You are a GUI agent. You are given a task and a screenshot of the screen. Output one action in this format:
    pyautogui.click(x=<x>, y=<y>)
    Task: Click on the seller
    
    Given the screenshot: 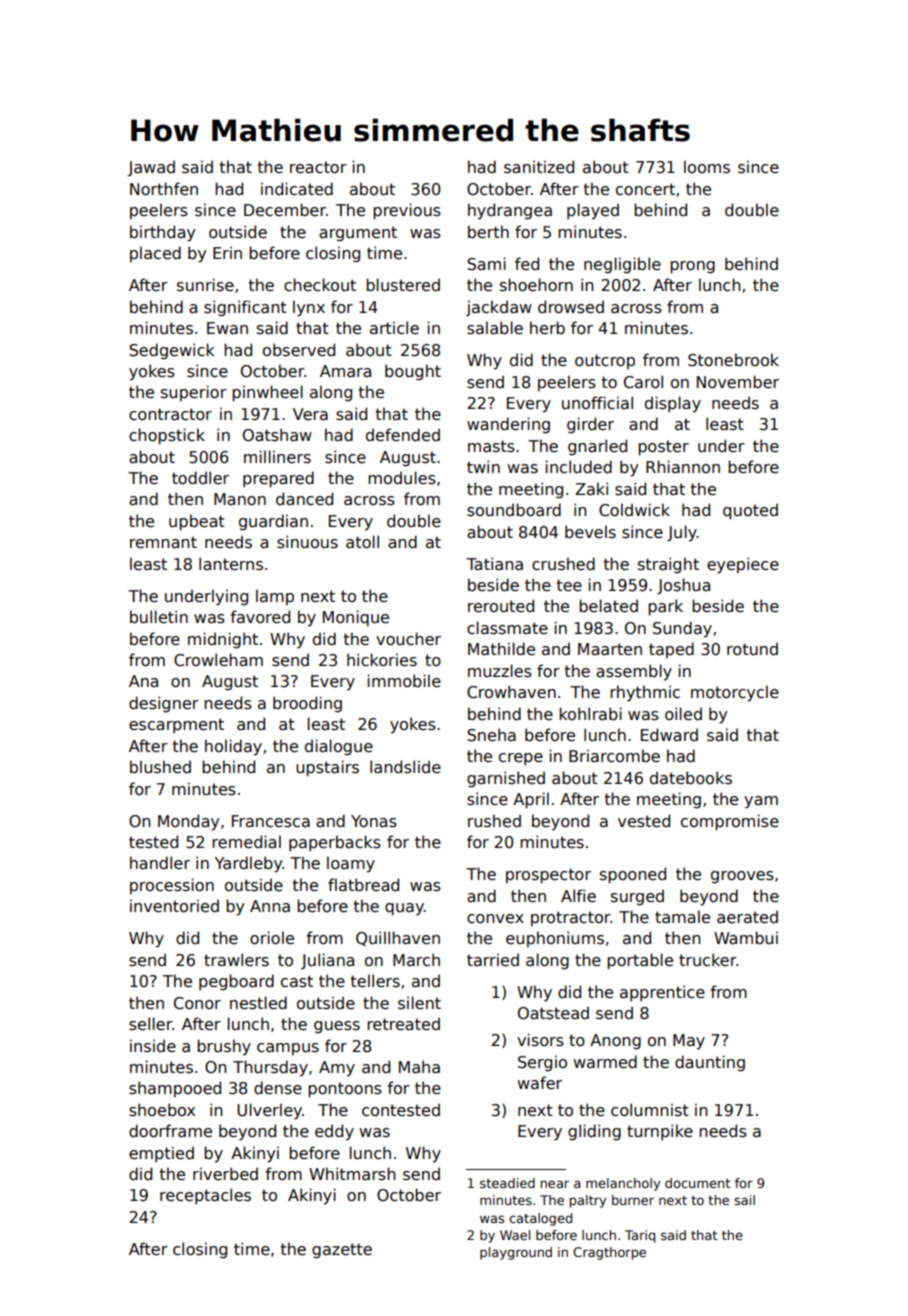 What is the action you would take?
    pyautogui.click(x=151, y=1024)
